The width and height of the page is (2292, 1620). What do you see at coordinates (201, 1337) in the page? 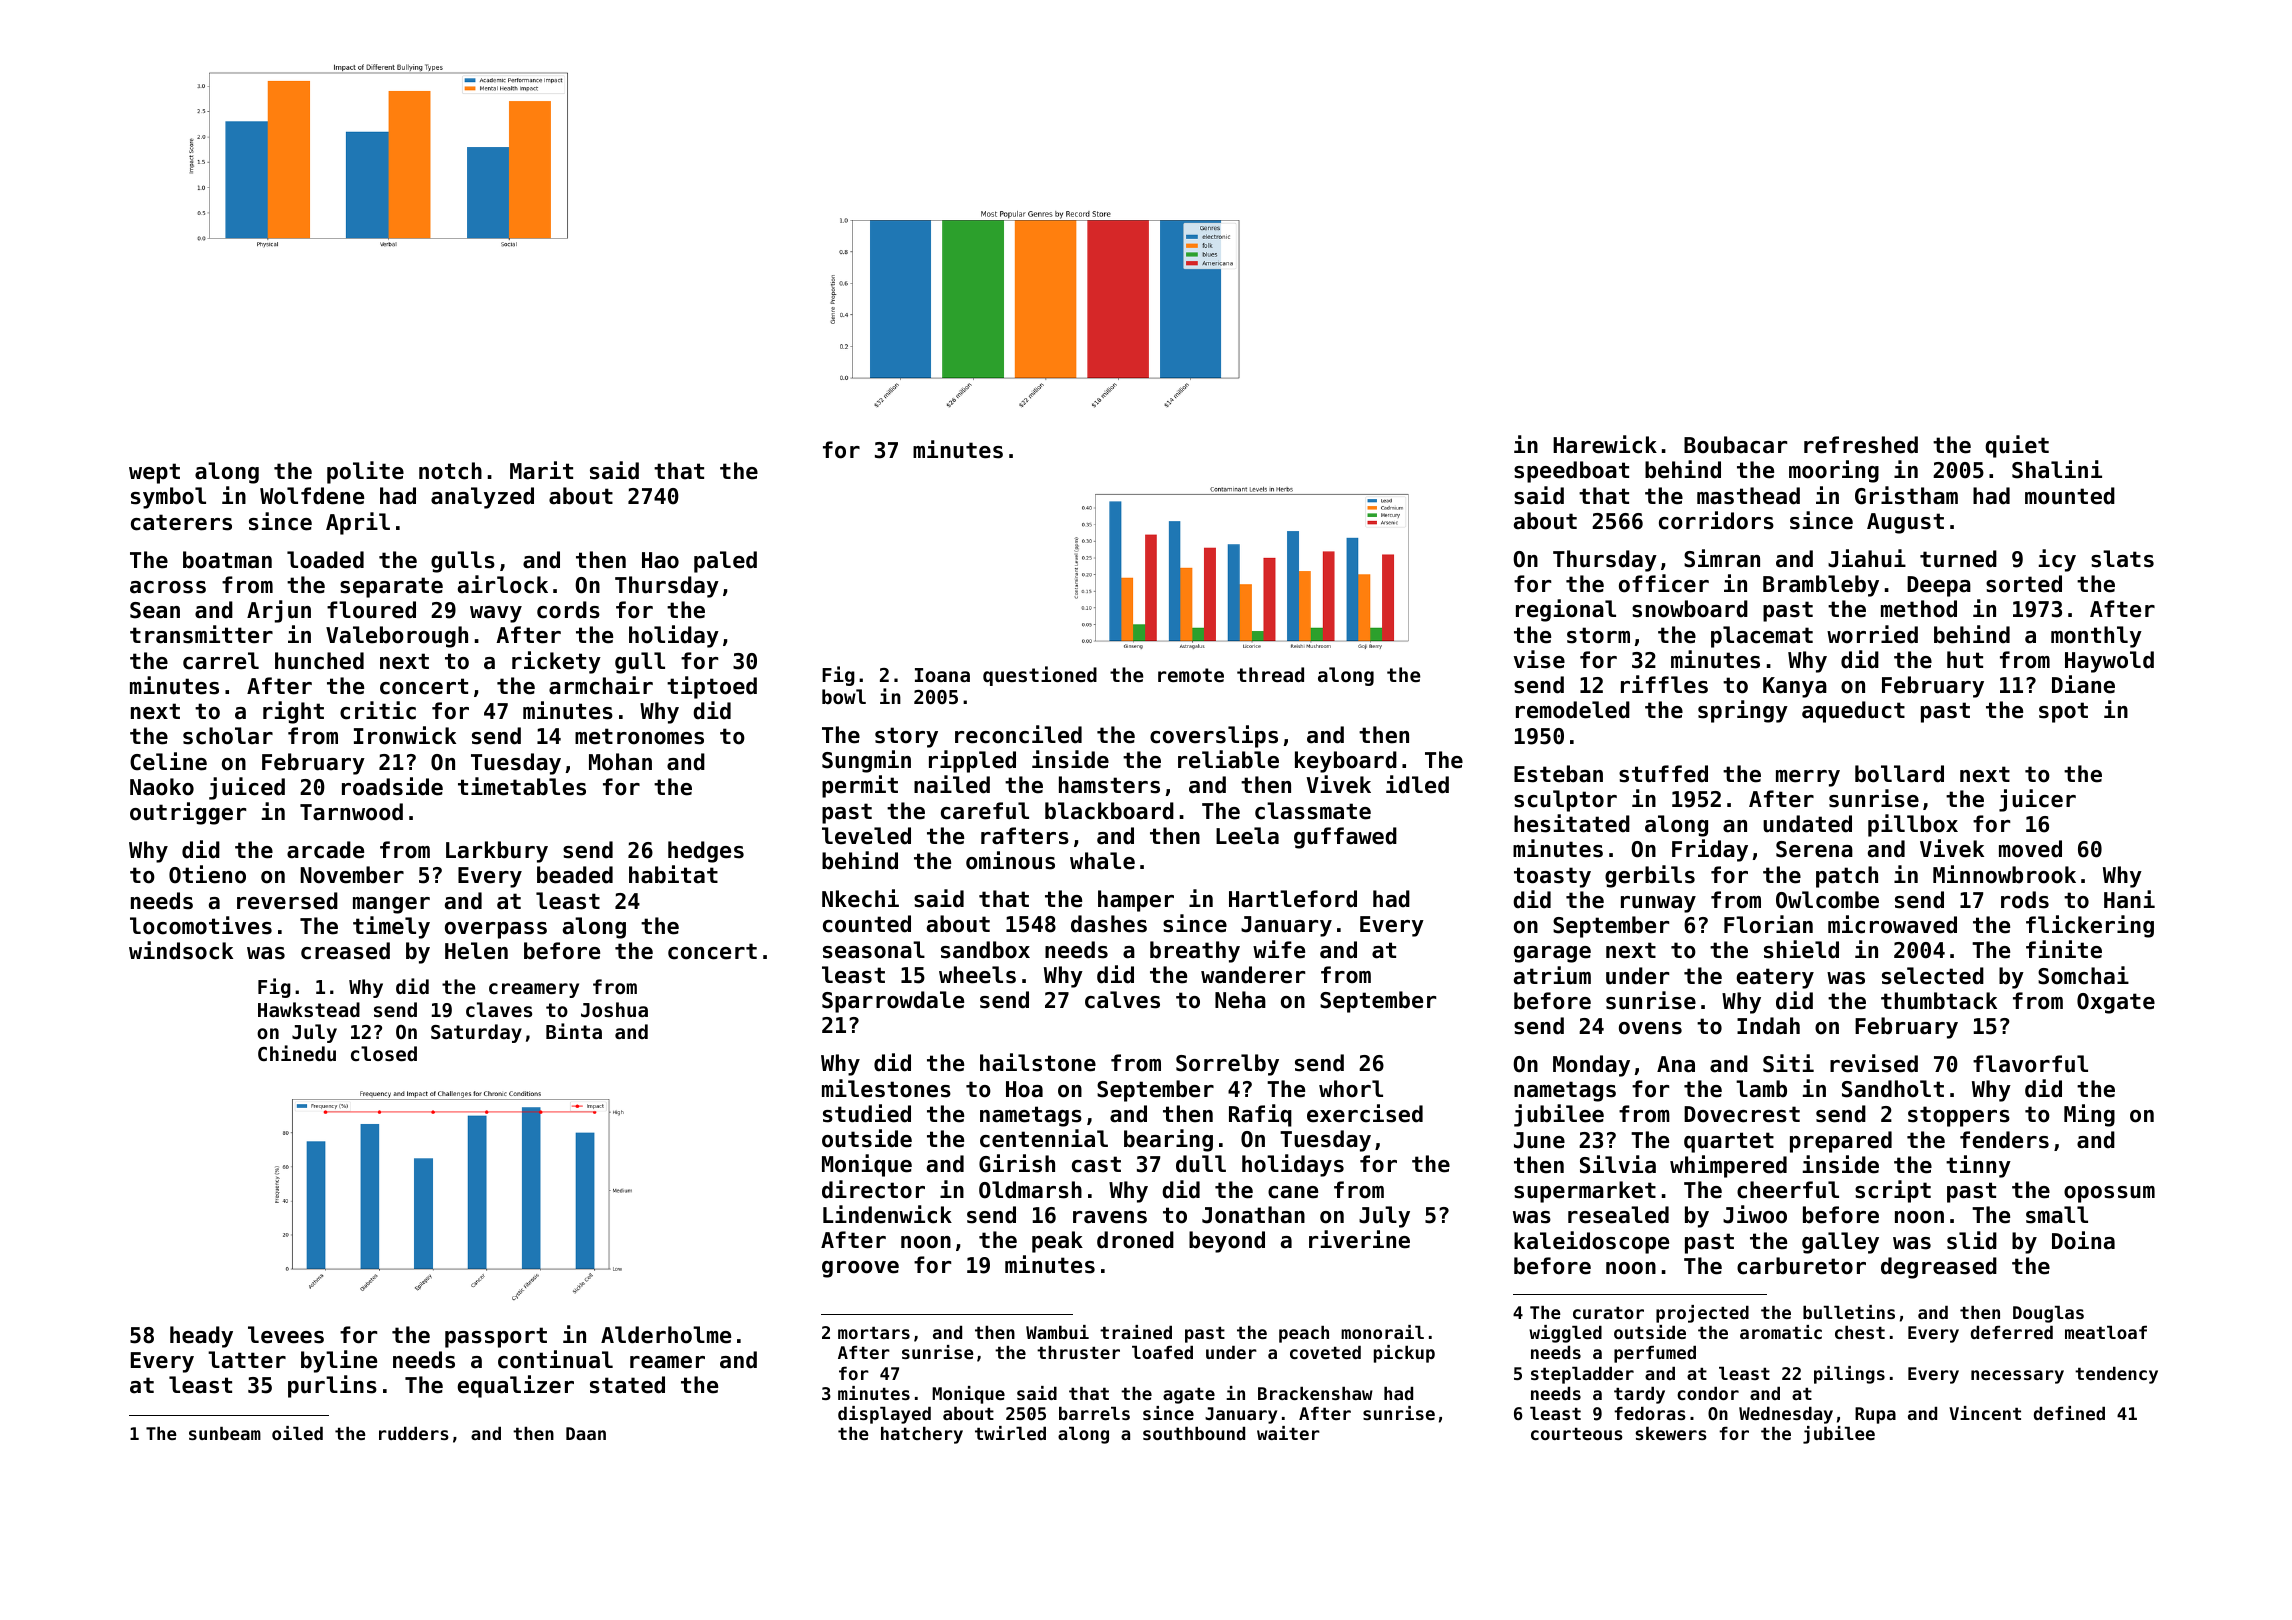
I see `heady` at bounding box center [201, 1337].
